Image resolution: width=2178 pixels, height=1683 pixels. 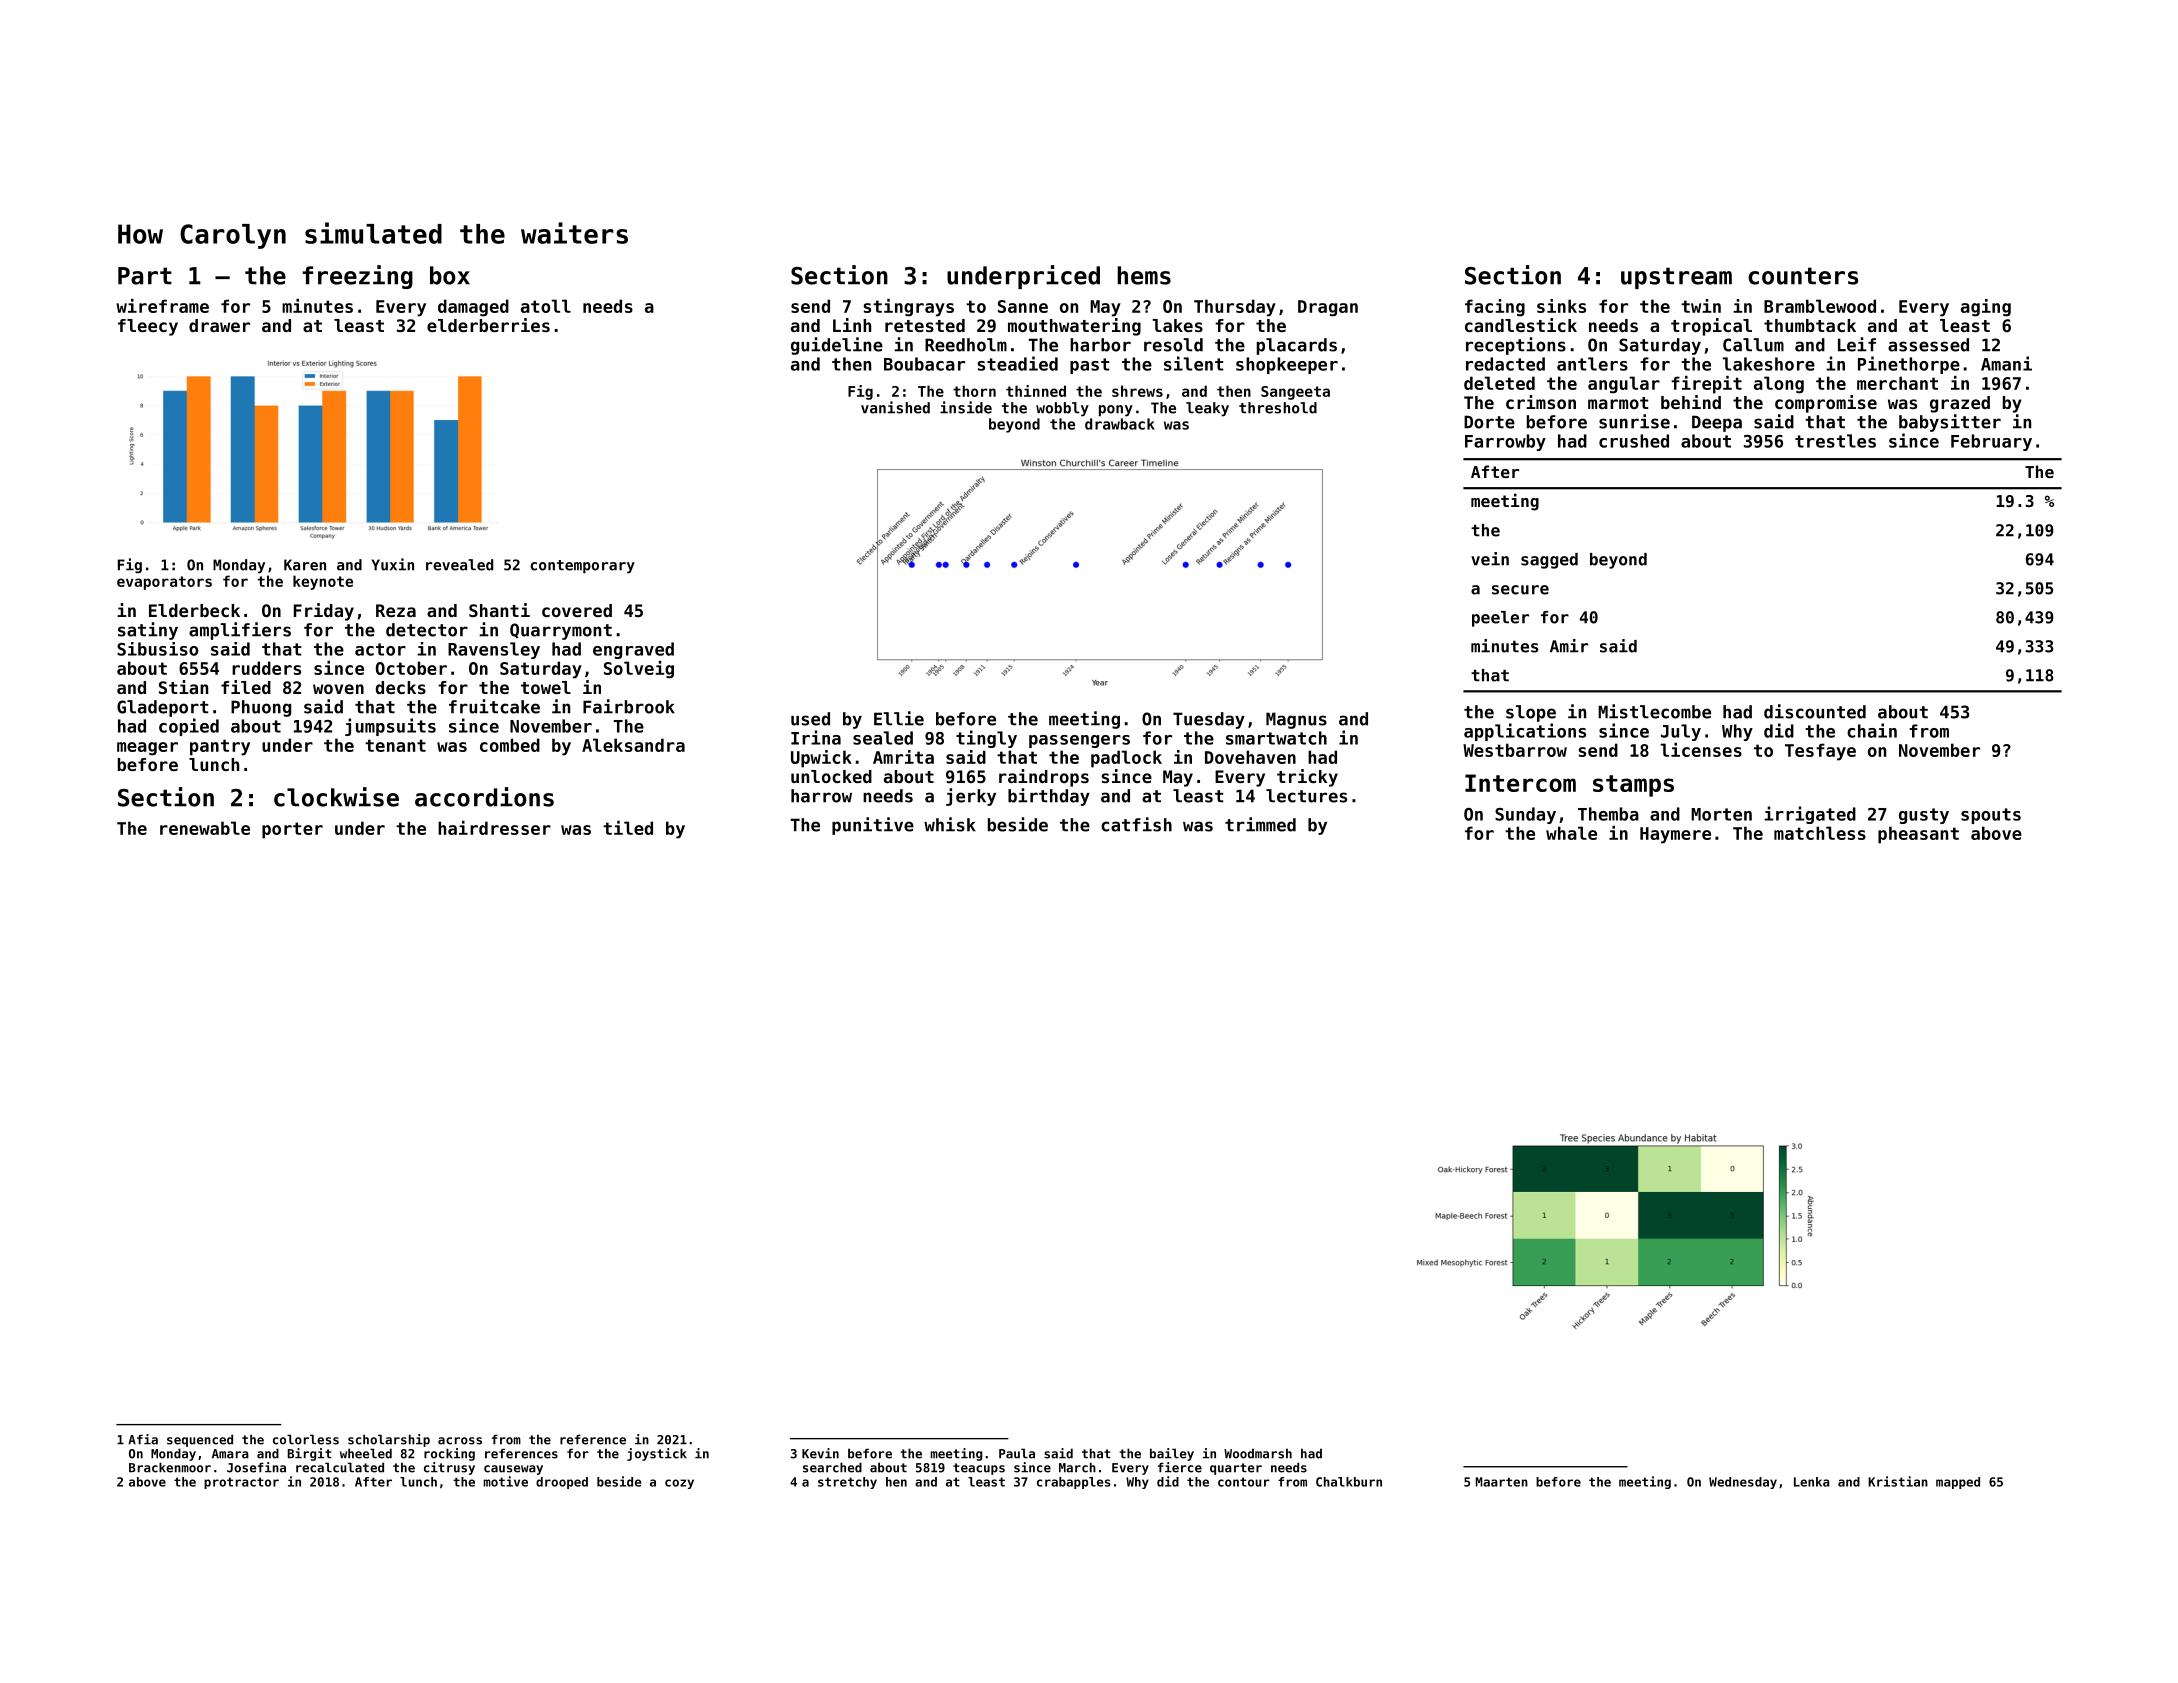 What do you see at coordinates (1258, 1453) in the page?
I see `Woodmarsh` at bounding box center [1258, 1453].
